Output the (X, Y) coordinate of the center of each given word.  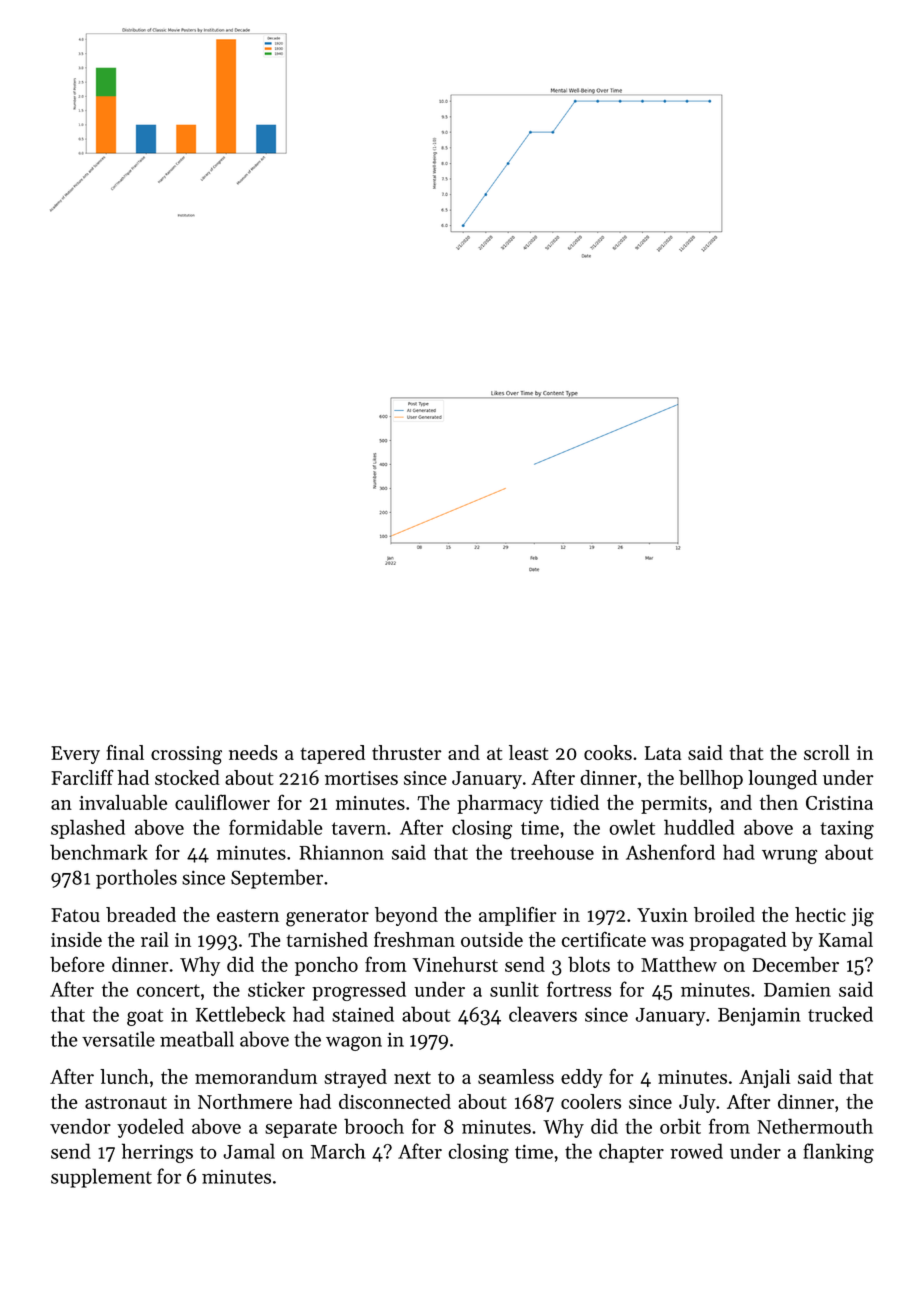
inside (76, 939)
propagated (738, 942)
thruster (406, 752)
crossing (186, 755)
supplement (101, 1178)
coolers (591, 1101)
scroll (827, 752)
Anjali (764, 1078)
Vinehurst (455, 964)
